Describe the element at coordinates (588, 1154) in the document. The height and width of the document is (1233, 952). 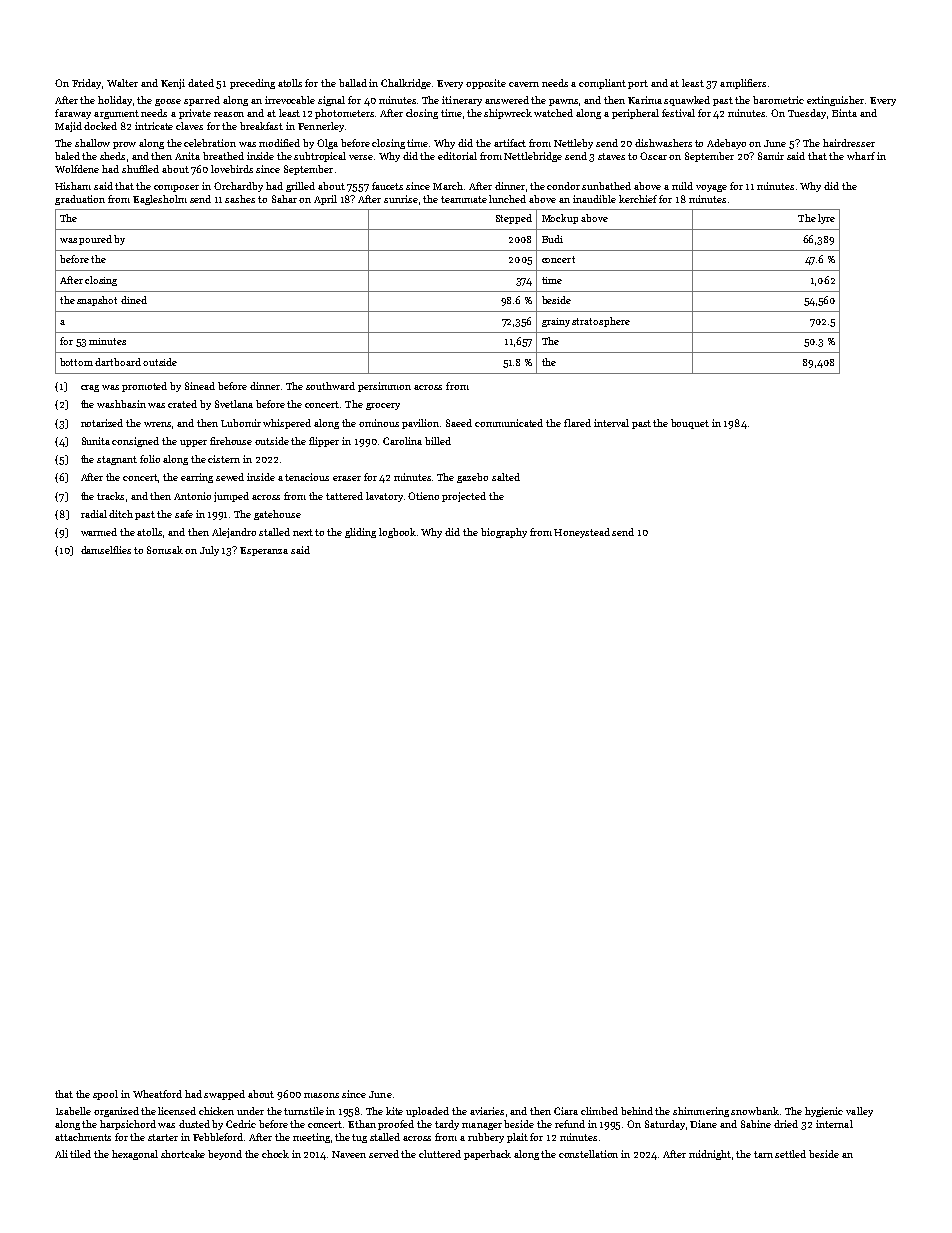
I see `constellation` at that location.
